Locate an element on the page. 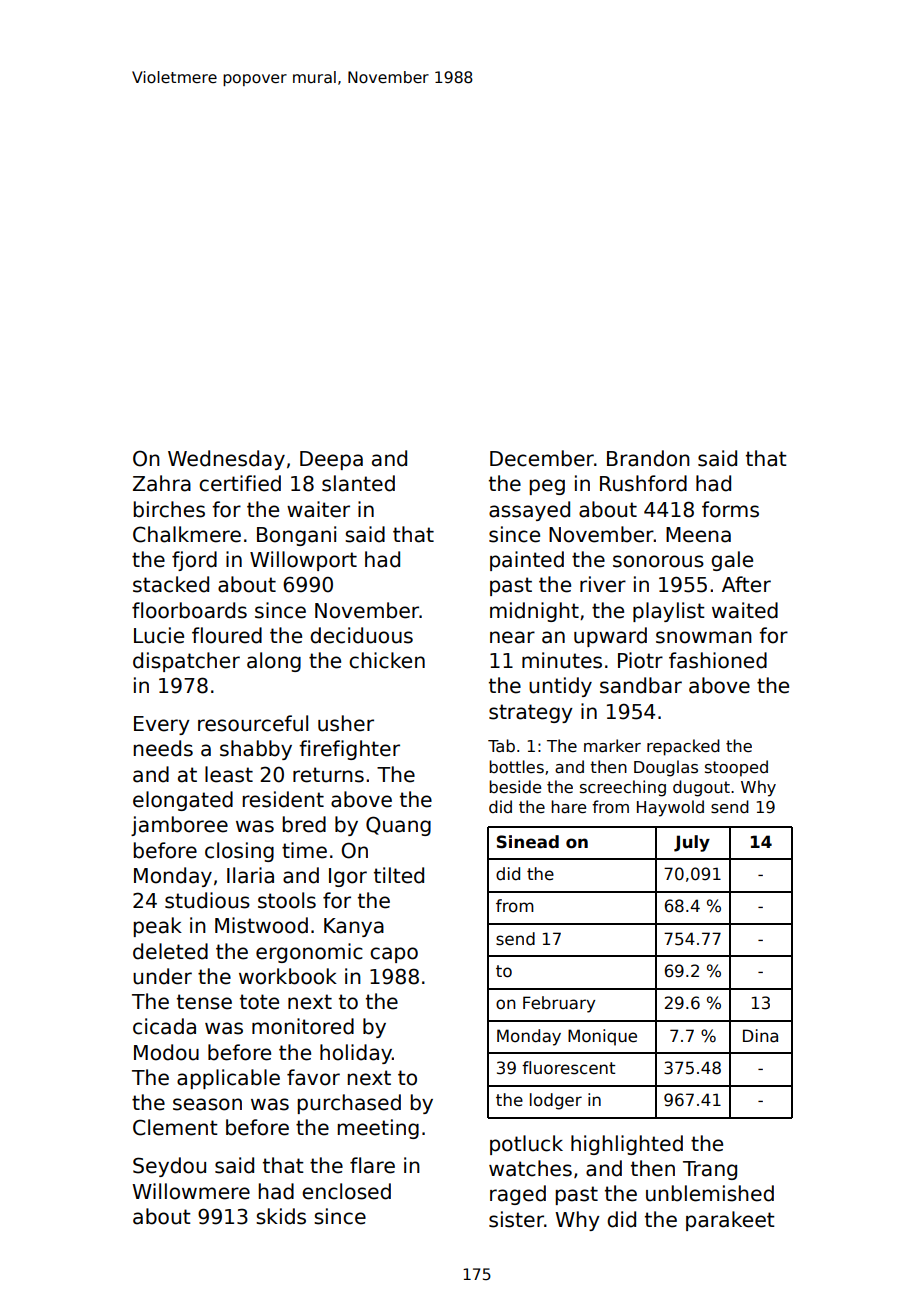 Image resolution: width=924 pixels, height=1311 pixels. holiday is located at coordinates (356, 1054).
